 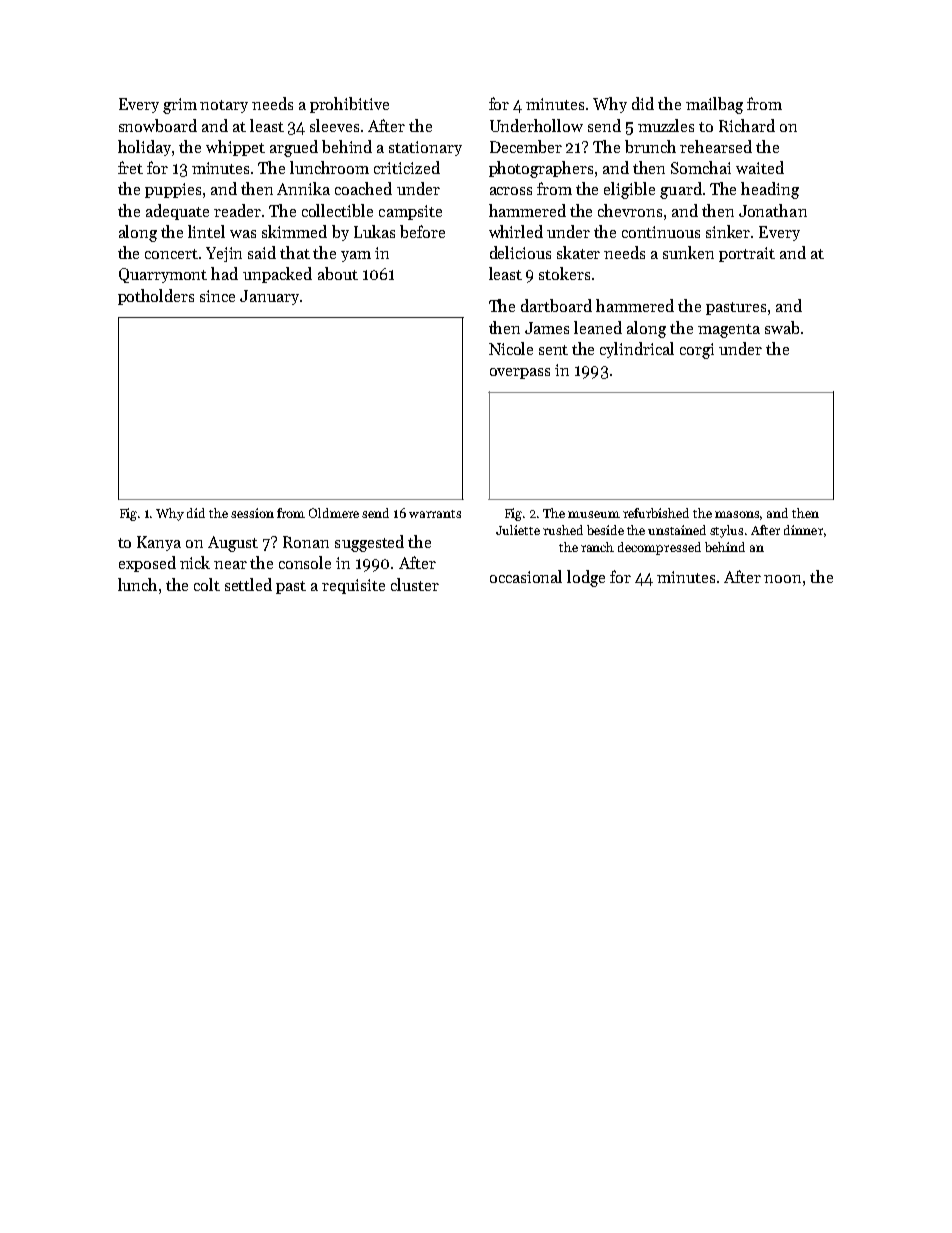 I want to click on potholders, so click(x=156, y=297).
